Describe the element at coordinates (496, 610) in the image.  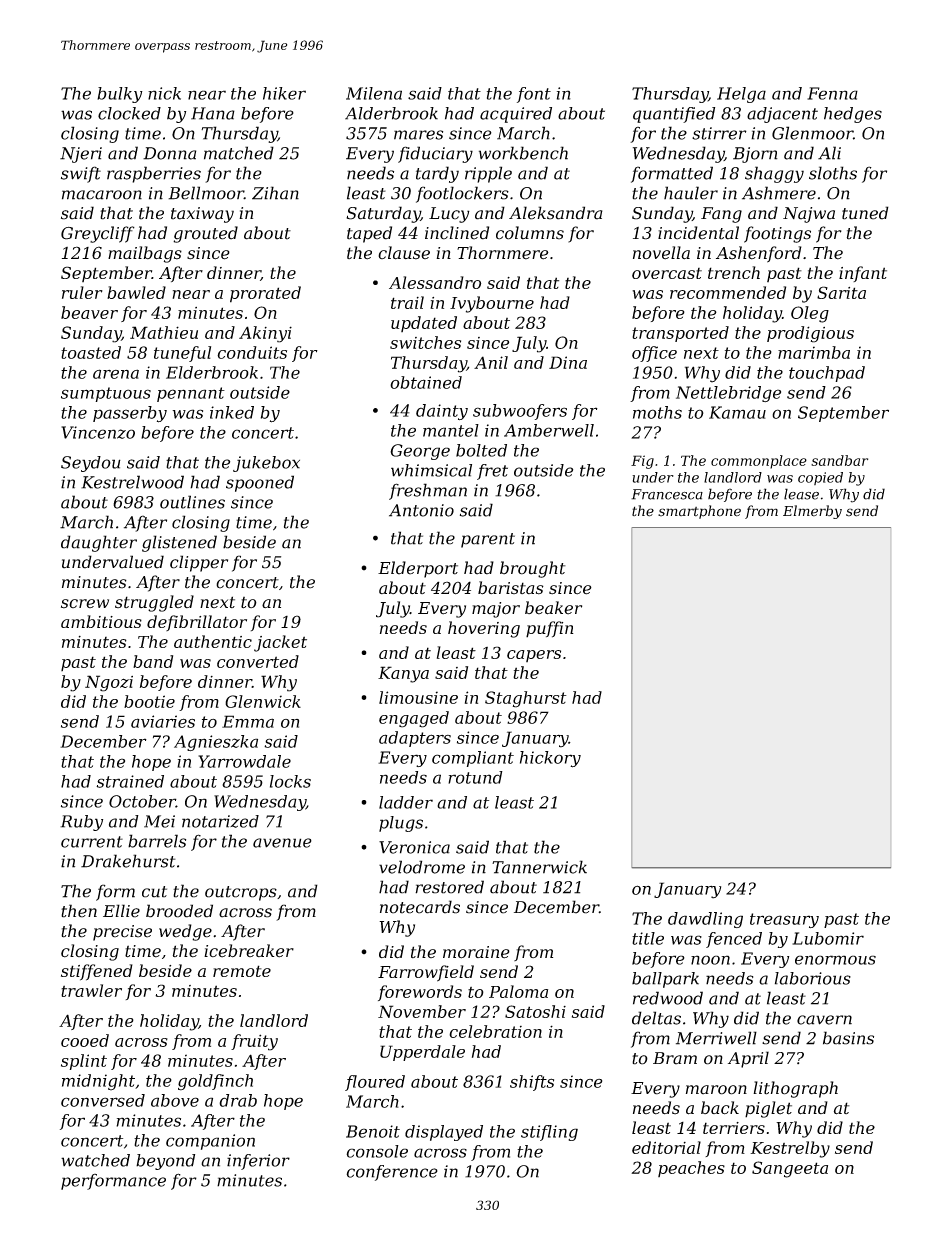
I see `major` at that location.
